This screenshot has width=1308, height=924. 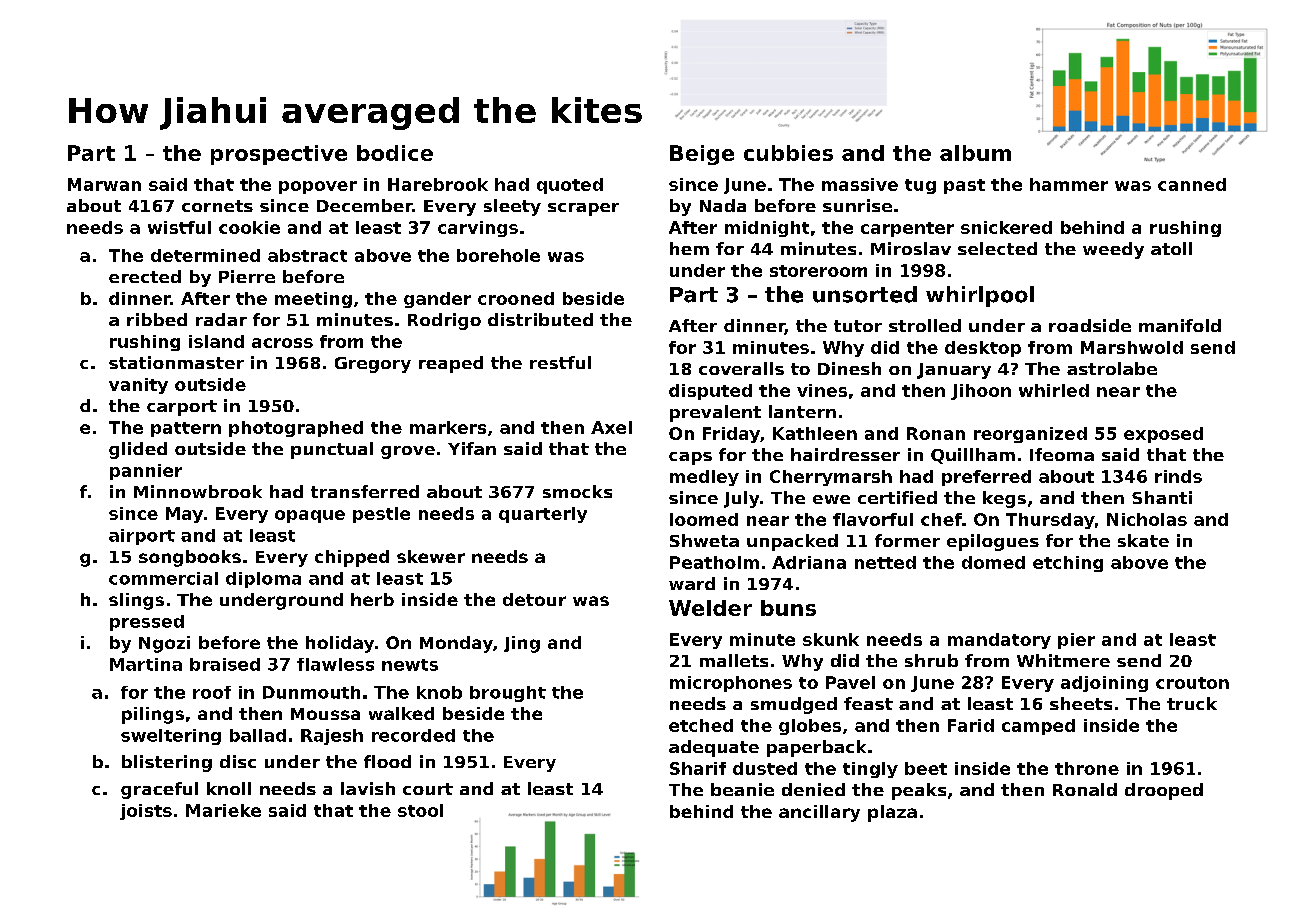 What do you see at coordinates (136, 601) in the screenshot?
I see `slings` at bounding box center [136, 601].
